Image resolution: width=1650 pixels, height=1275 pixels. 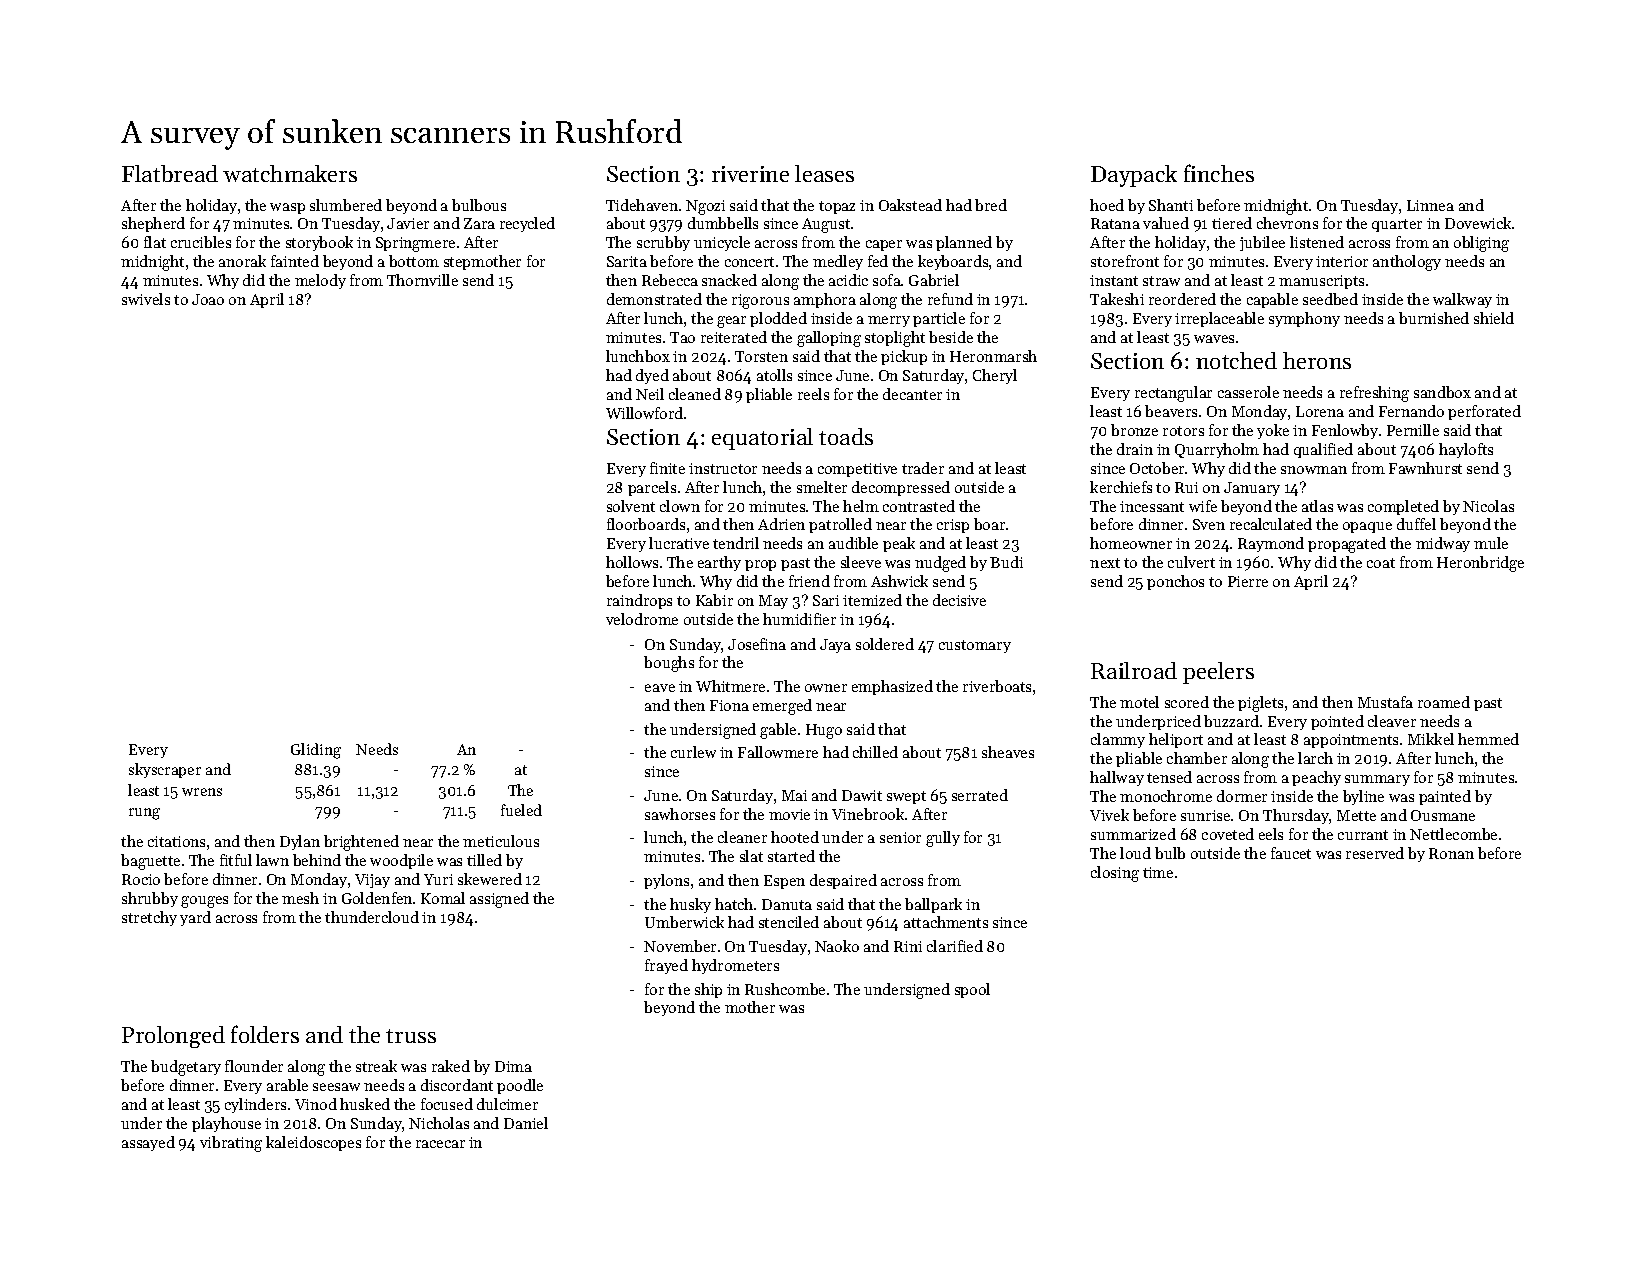 I want to click on wasp, so click(x=287, y=208).
